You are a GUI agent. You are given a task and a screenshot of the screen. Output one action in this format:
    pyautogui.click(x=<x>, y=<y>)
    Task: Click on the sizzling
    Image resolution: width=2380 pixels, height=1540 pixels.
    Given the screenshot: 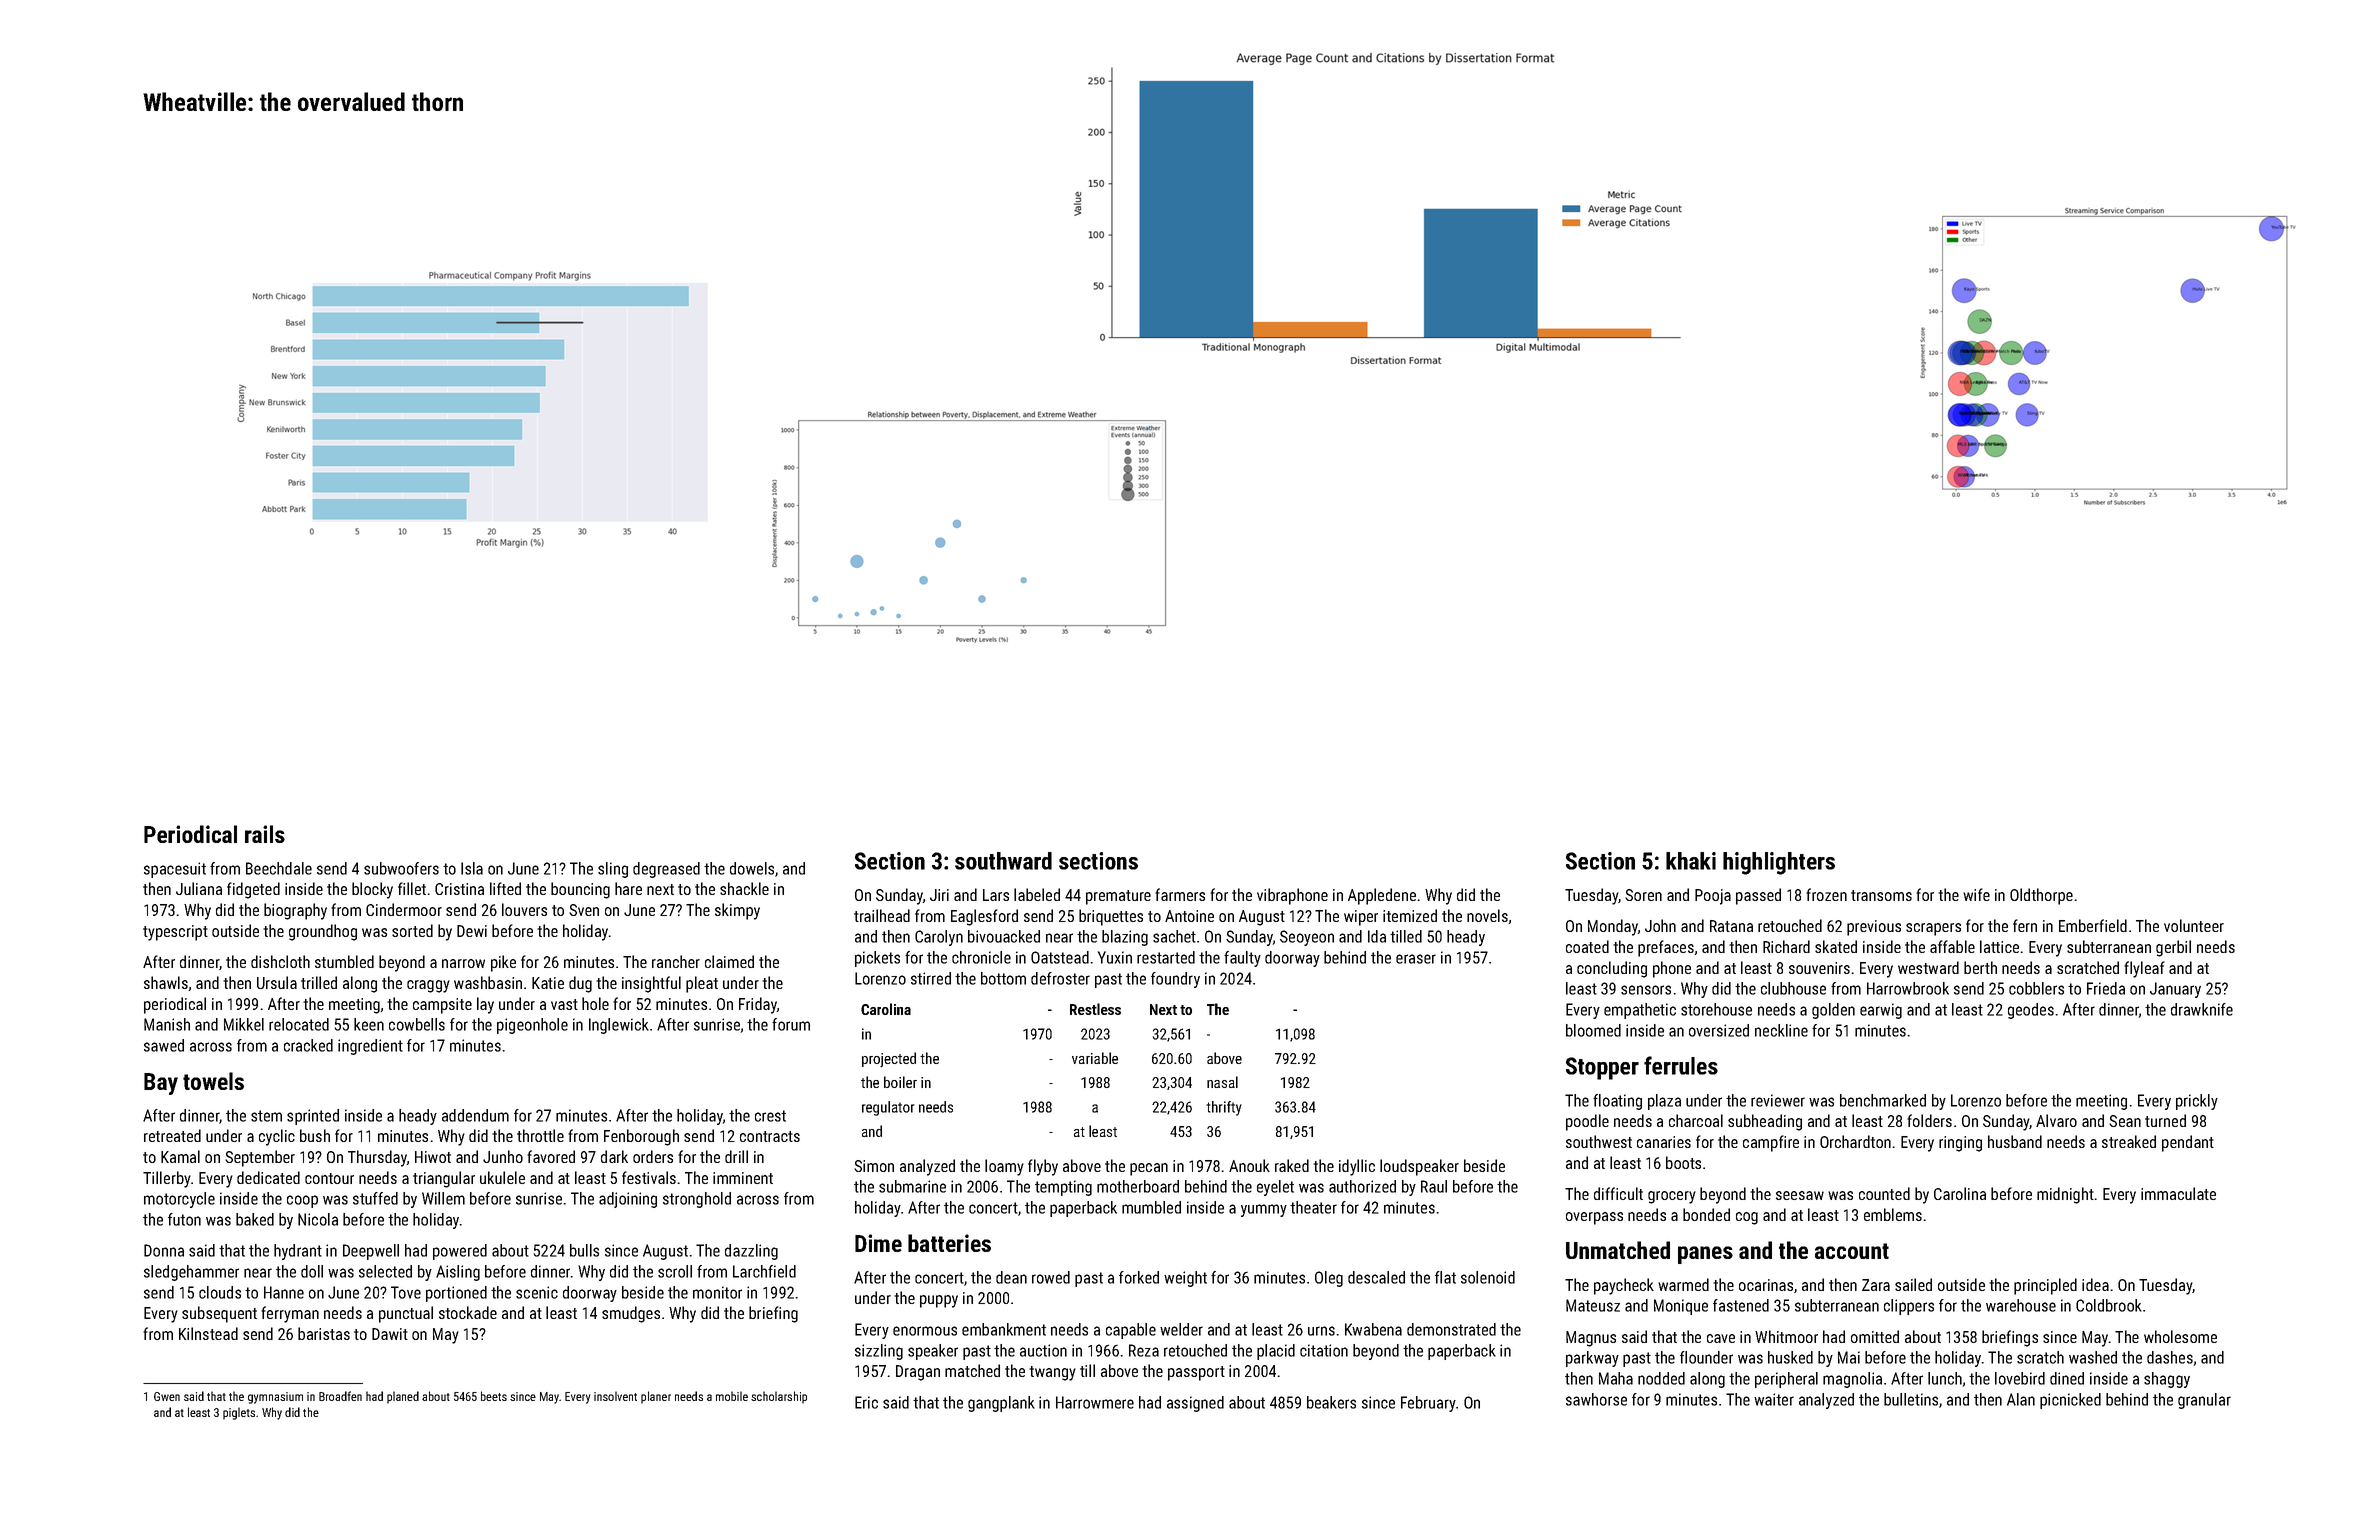 What is the action you would take?
    pyautogui.click(x=879, y=1352)
